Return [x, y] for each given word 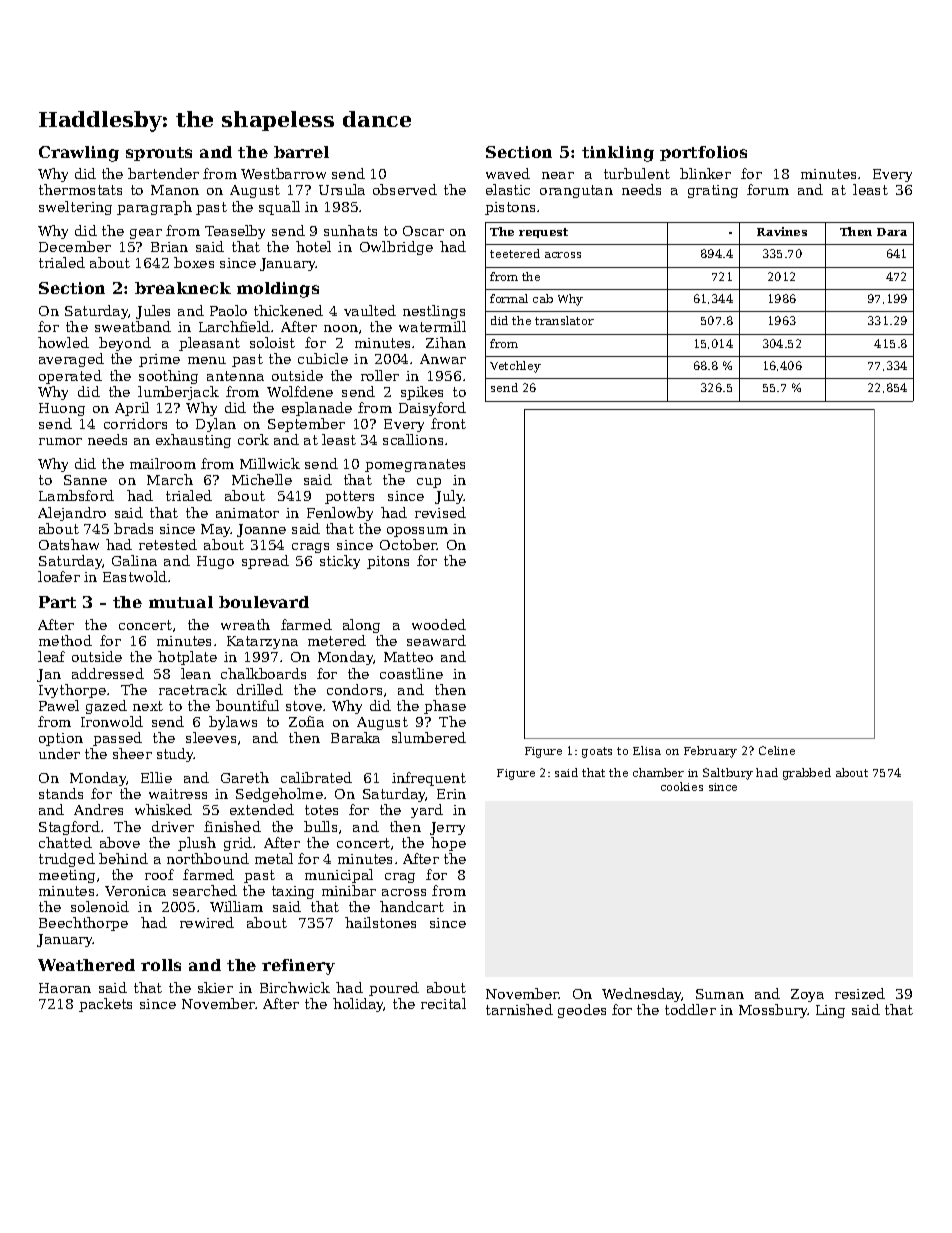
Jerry [447, 828]
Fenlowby [340, 514]
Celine [777, 750]
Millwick [270, 463]
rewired [207, 922]
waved [508, 173]
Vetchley [515, 367]
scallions [413, 439]
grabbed [807, 774]
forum [768, 189]
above [120, 842]
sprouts [159, 154]
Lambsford [76, 495]
